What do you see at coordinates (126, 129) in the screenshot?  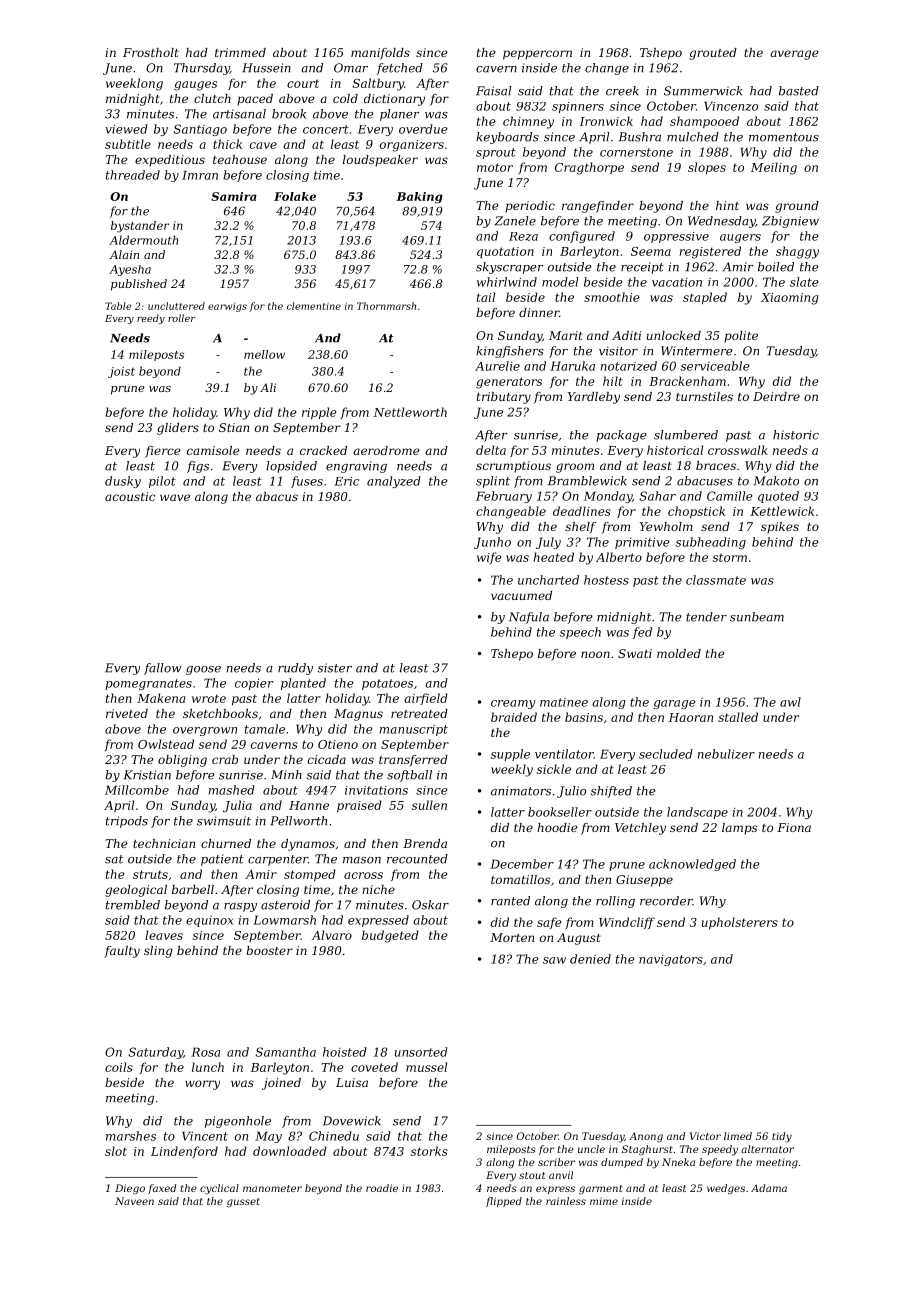 I see `viewed` at bounding box center [126, 129].
